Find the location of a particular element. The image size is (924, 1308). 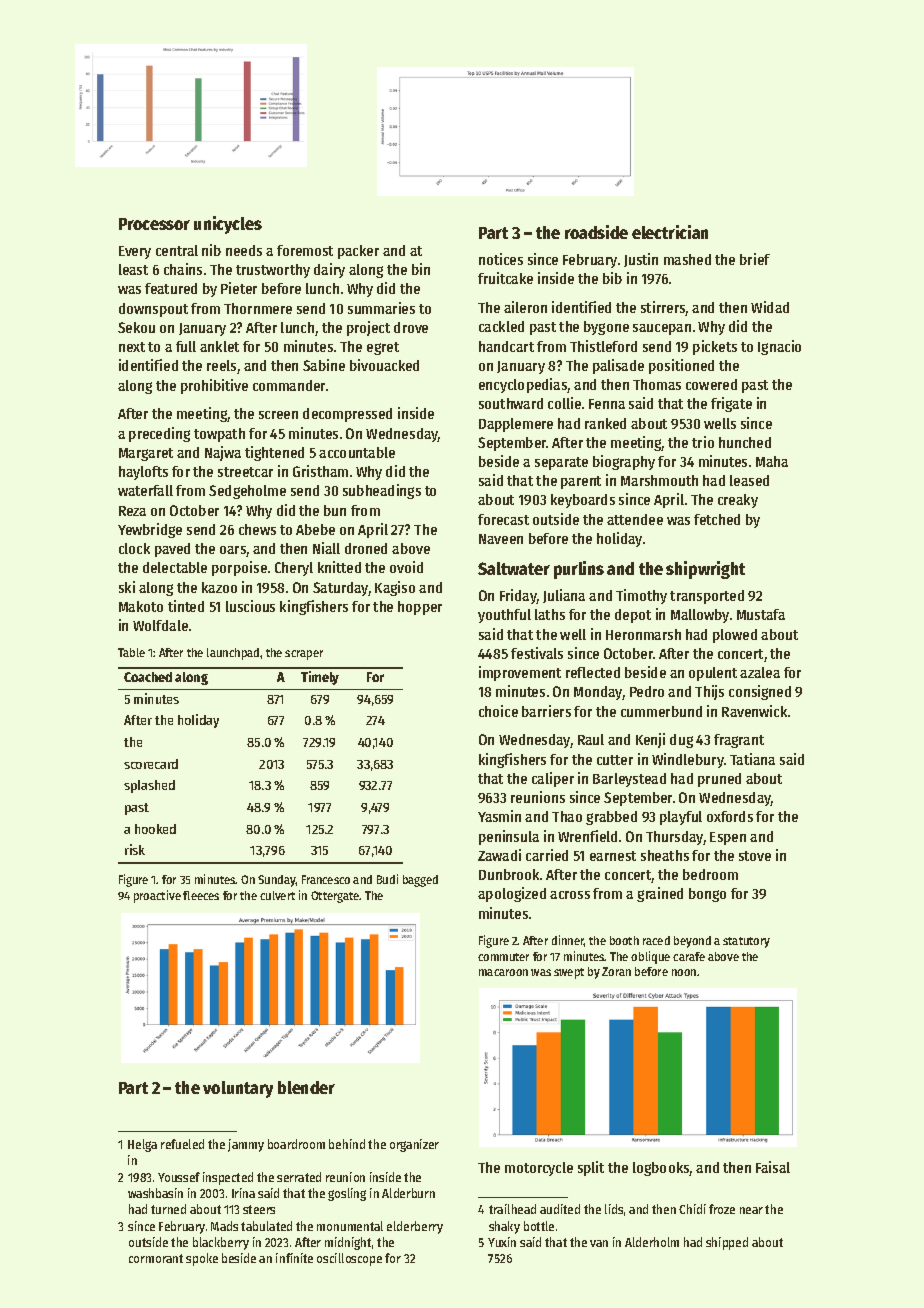

chews is located at coordinates (257, 529).
